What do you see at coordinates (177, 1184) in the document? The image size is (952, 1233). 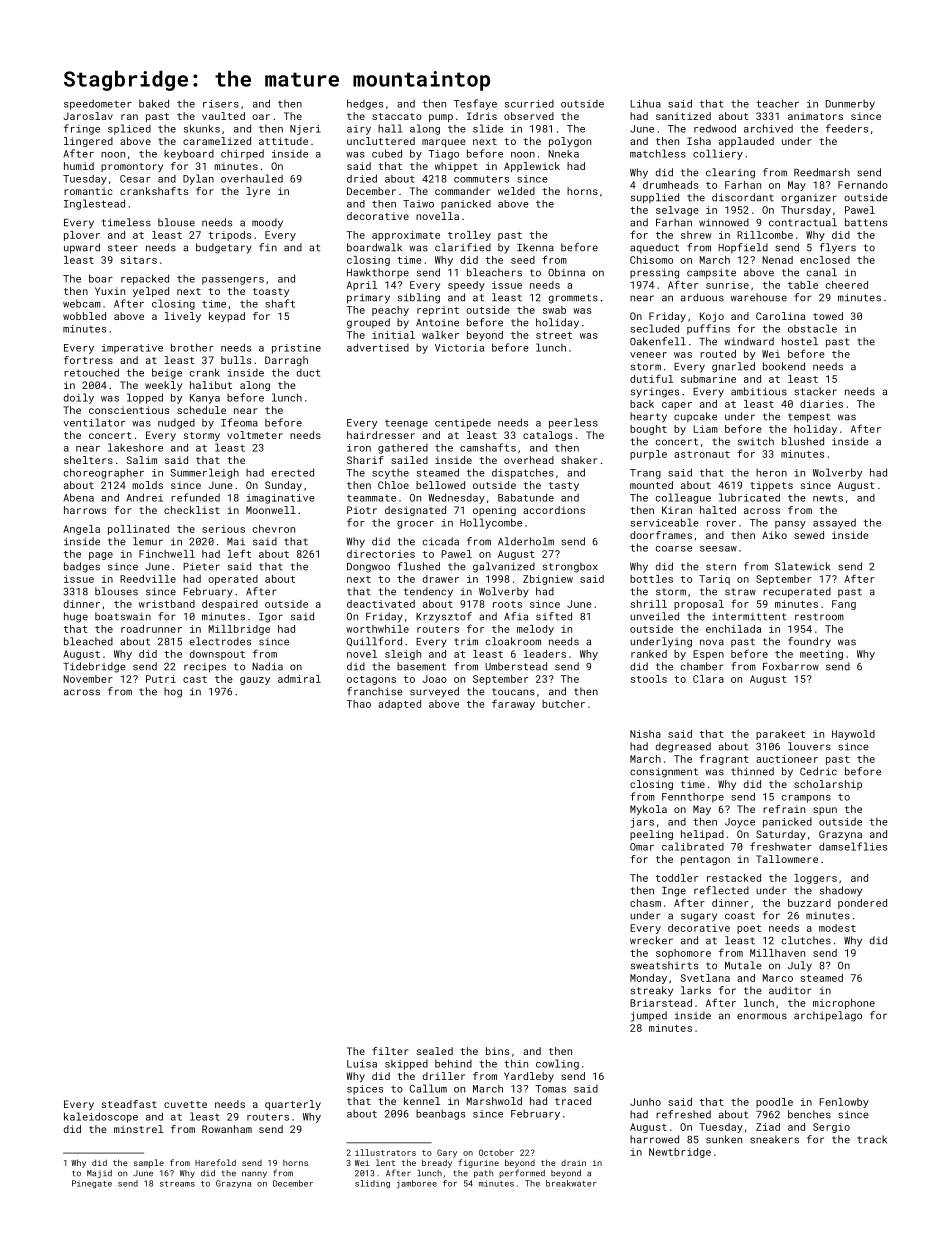 I see `streams` at bounding box center [177, 1184].
